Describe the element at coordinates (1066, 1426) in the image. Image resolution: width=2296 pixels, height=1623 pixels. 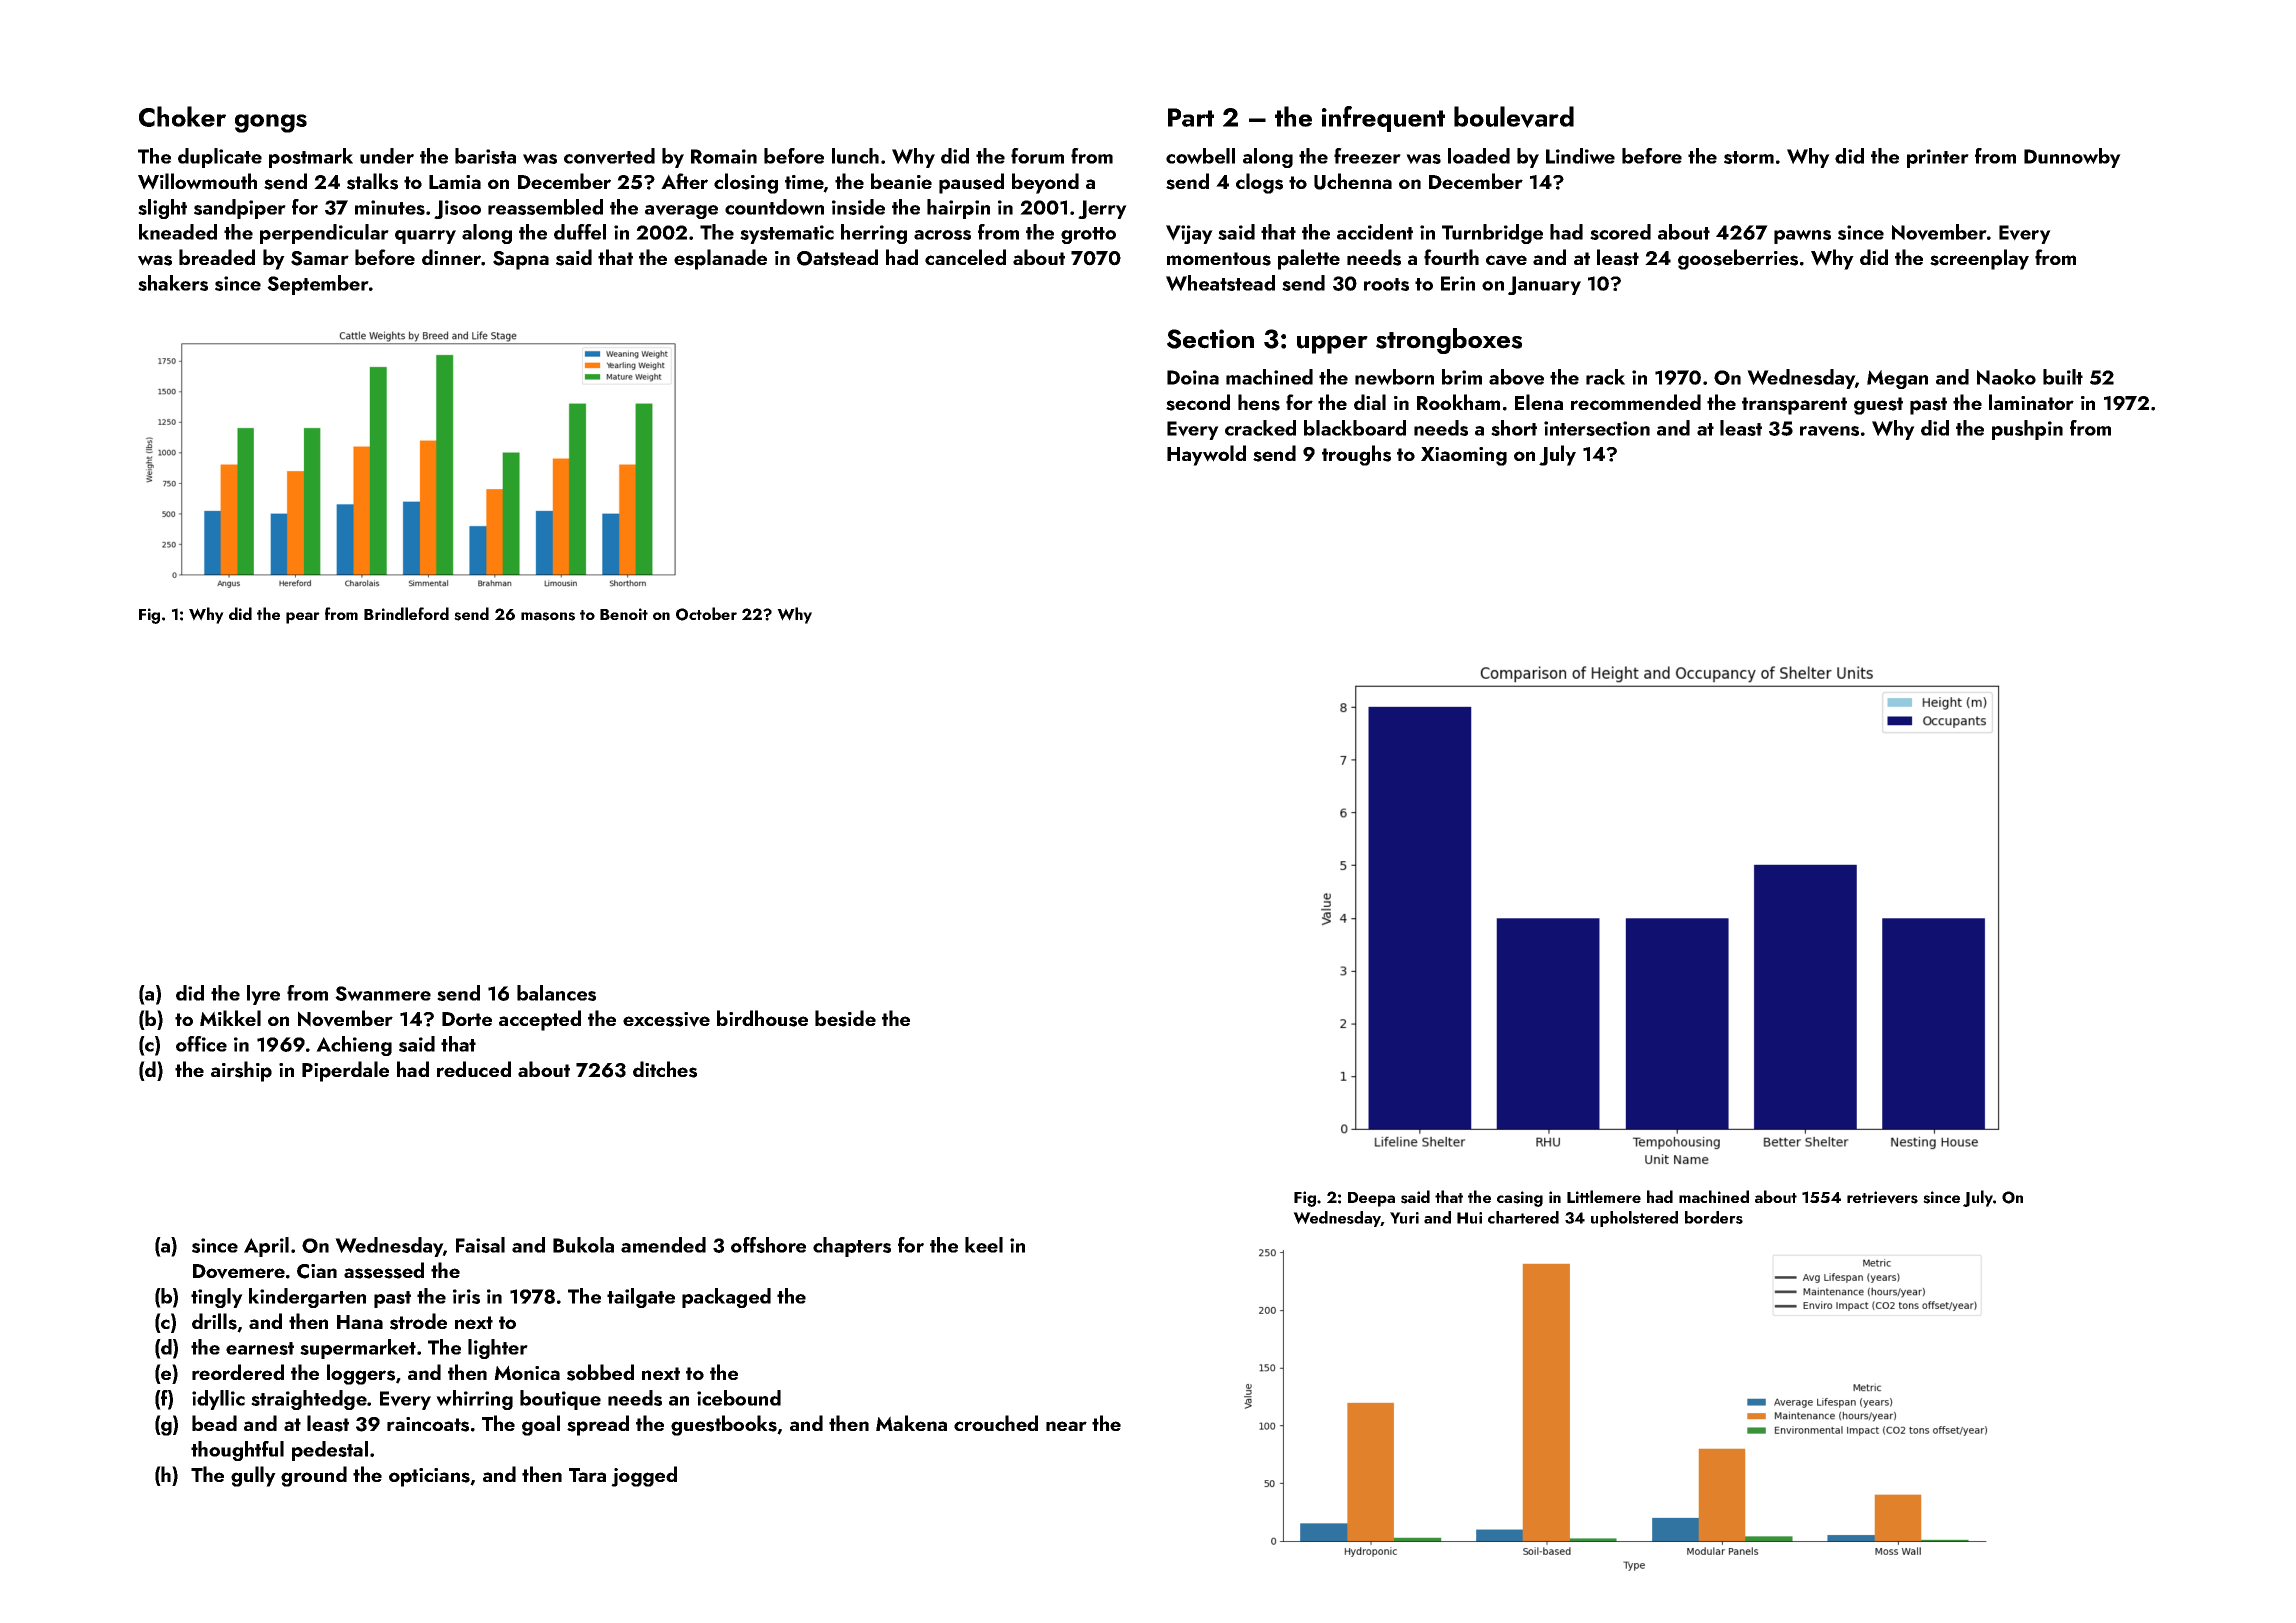
I see `near` at that location.
